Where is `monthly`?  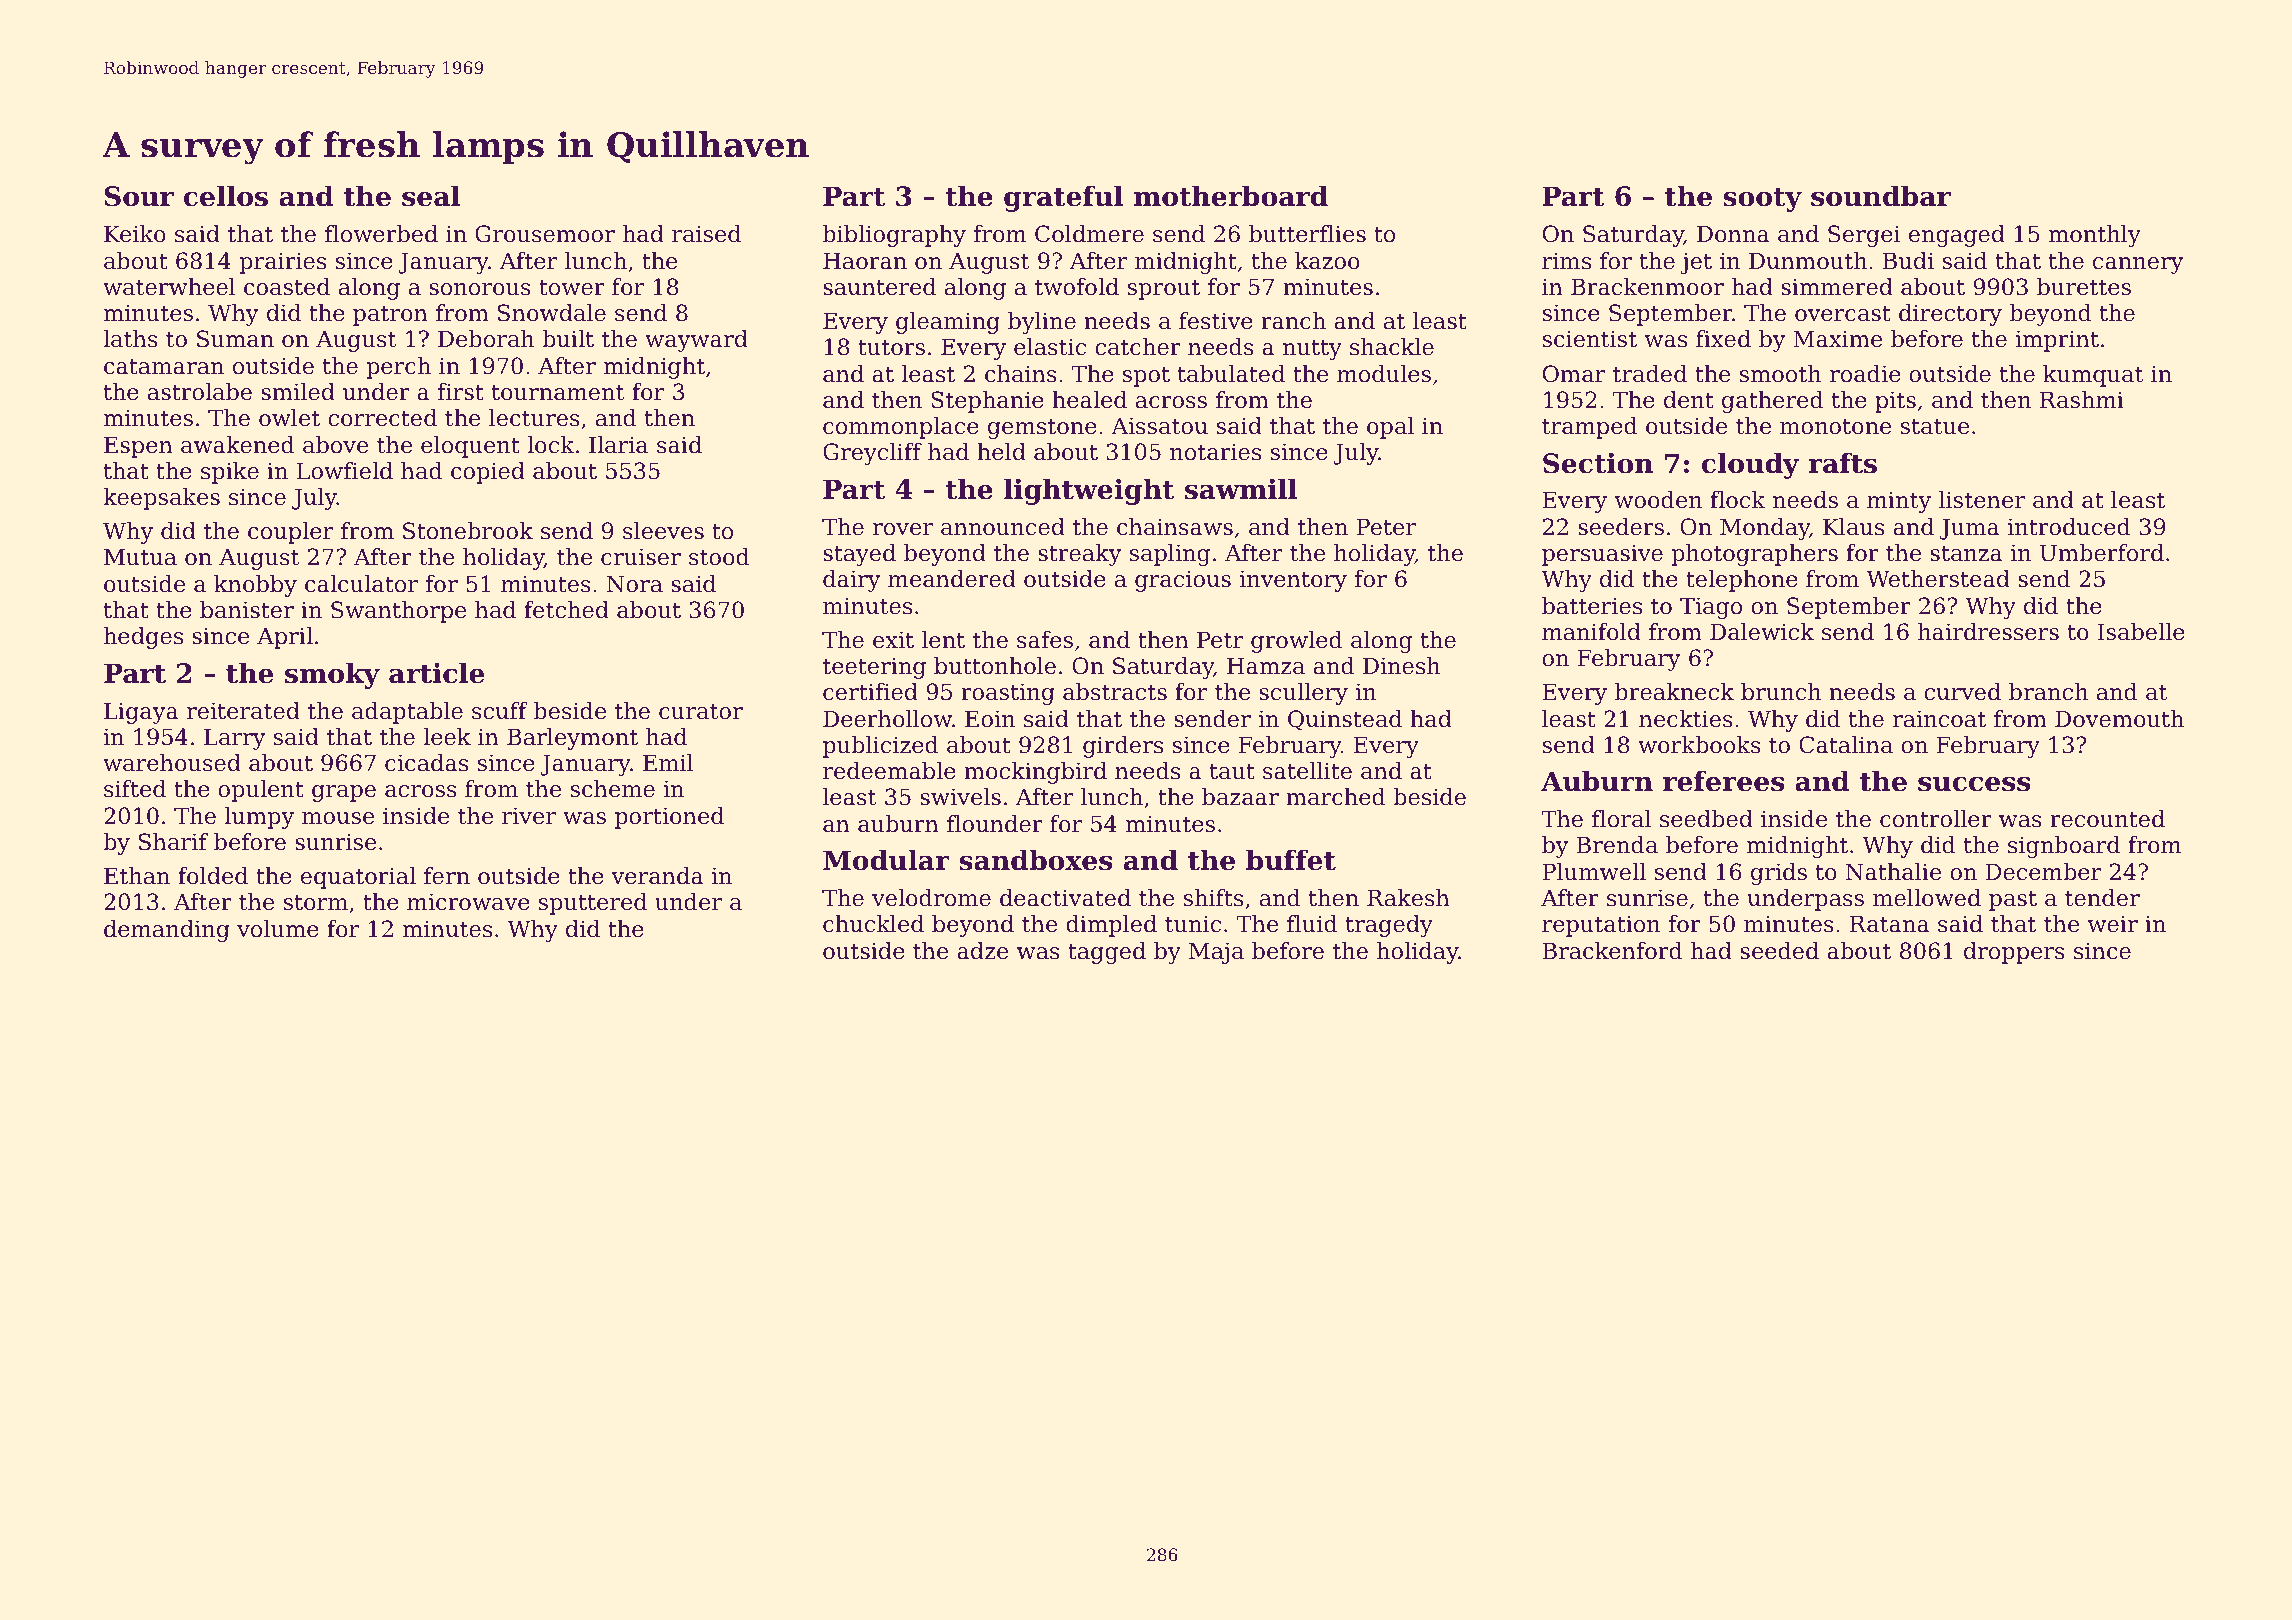
monthly is located at coordinates (2095, 236).
